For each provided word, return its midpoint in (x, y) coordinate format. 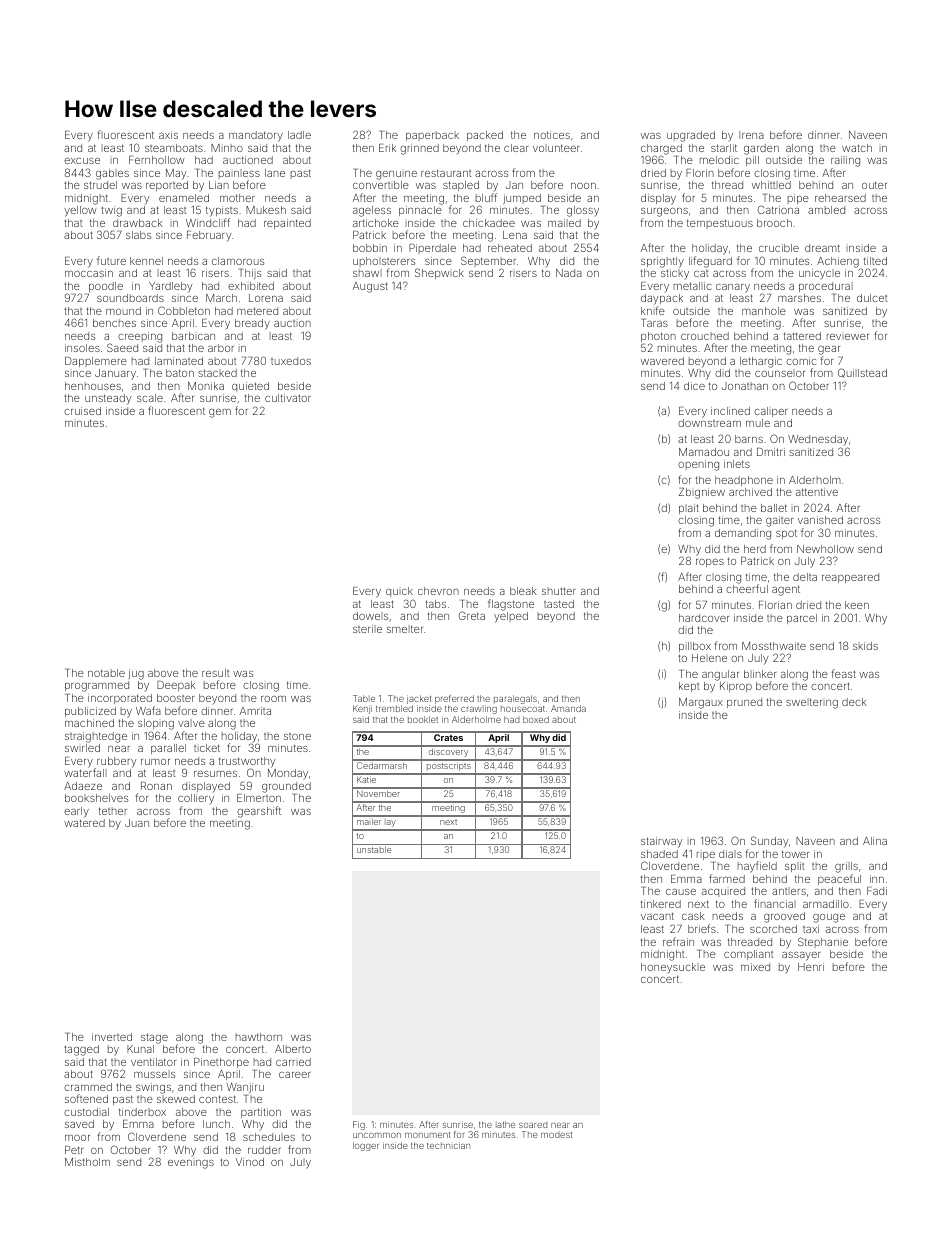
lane (275, 173)
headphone (744, 481)
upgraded (691, 136)
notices (552, 135)
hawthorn (259, 1037)
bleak (523, 591)
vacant (657, 916)
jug (136, 674)
